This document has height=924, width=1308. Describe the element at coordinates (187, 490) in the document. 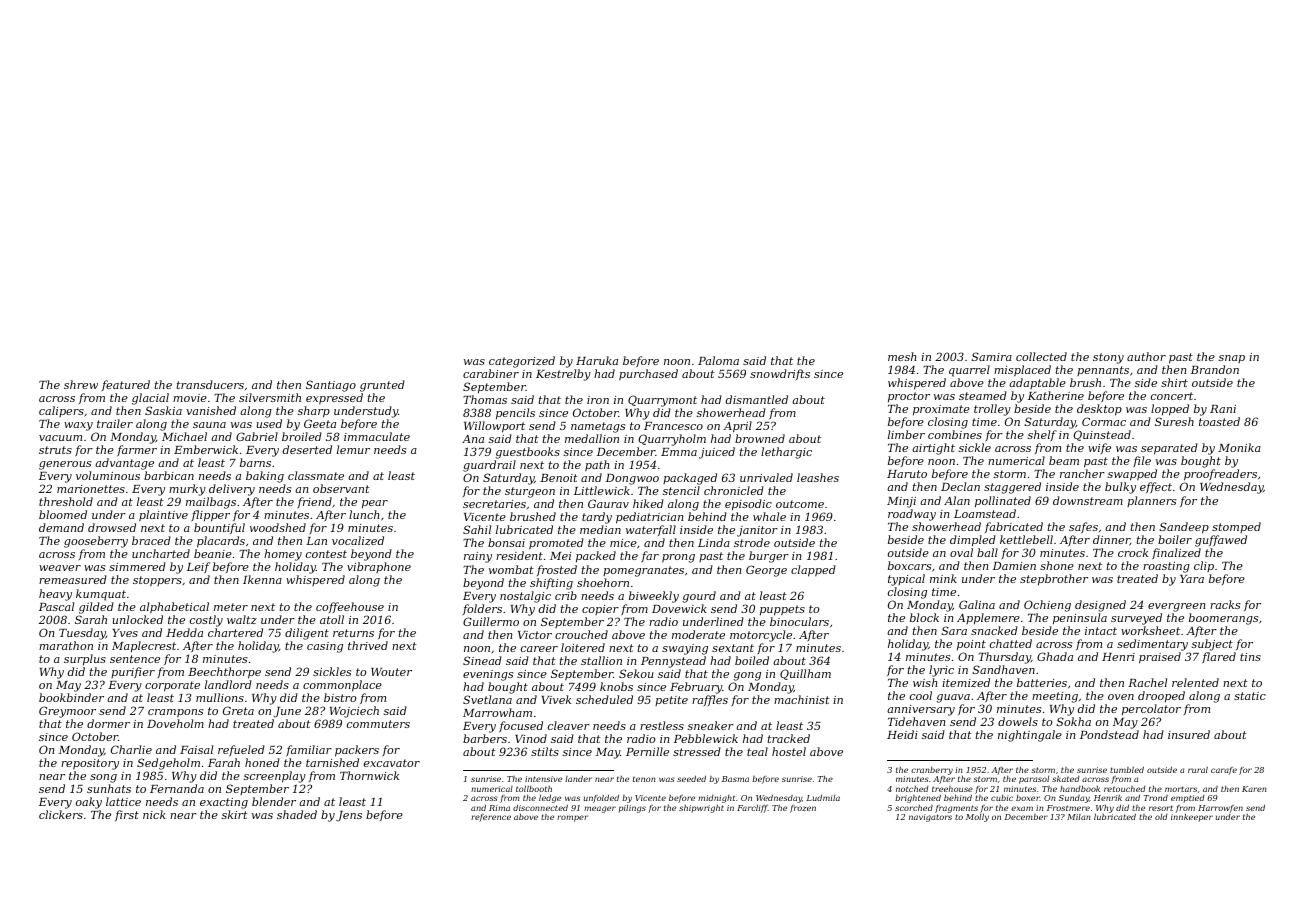

I see `murky` at that location.
